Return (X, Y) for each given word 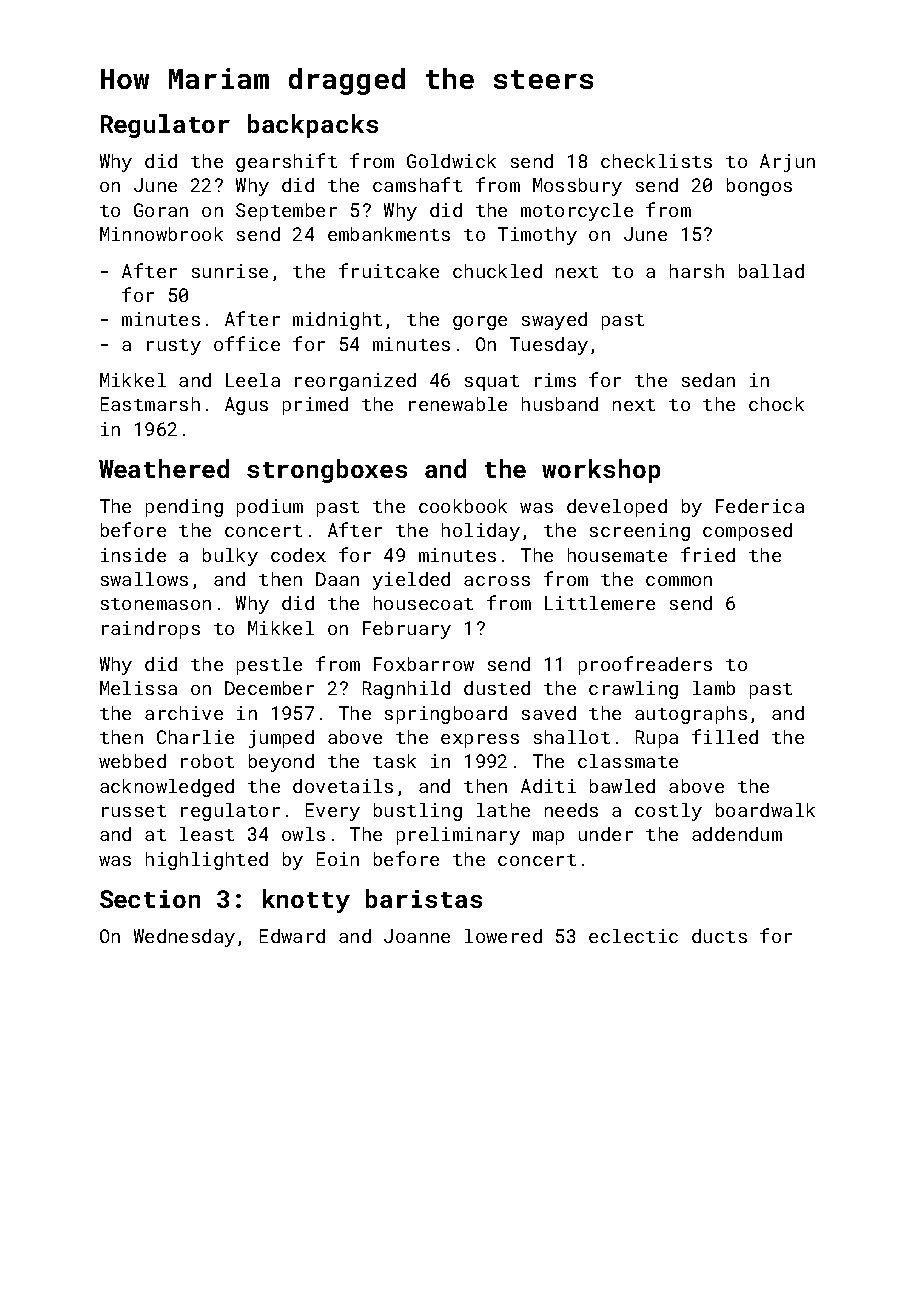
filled (725, 736)
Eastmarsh (150, 404)
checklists (656, 161)
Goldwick (451, 161)
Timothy (537, 236)
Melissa (138, 688)
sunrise (230, 271)
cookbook (463, 506)
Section (150, 899)
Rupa (657, 739)
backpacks (313, 126)
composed (747, 532)
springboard (446, 715)
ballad (771, 271)
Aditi (548, 786)
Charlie (195, 737)
